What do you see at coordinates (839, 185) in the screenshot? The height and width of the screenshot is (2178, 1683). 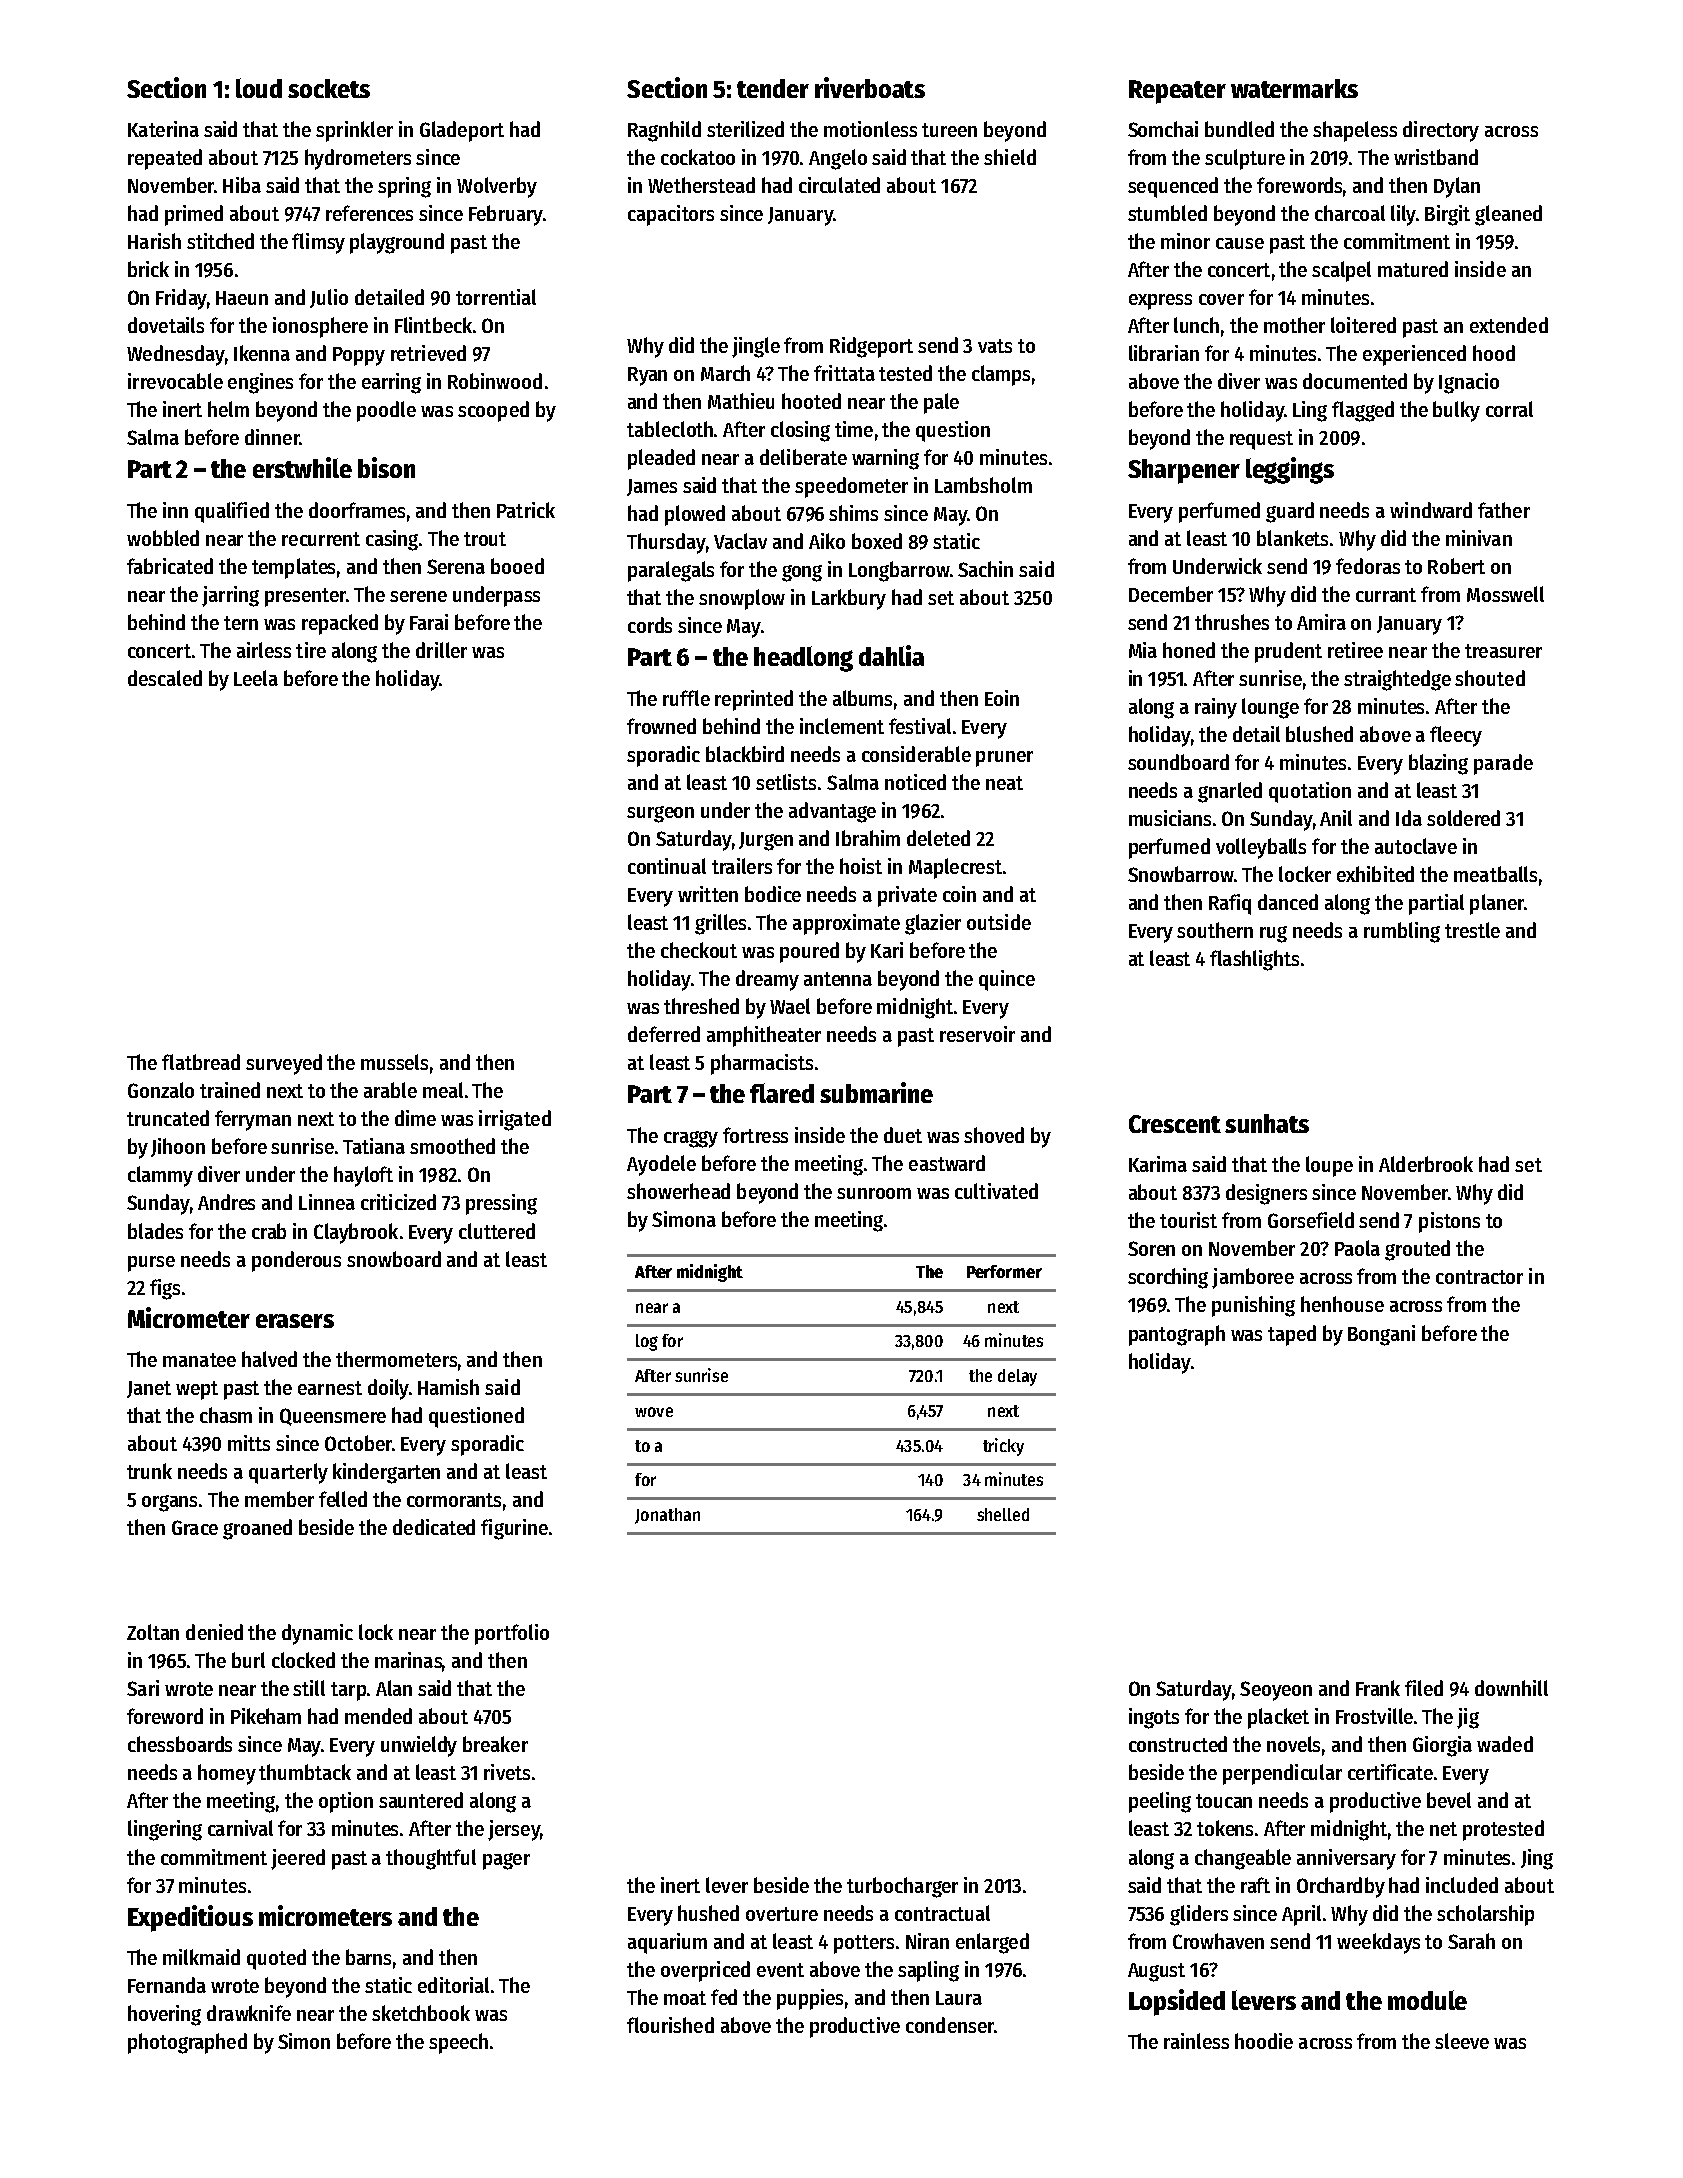 I see `circulated` at bounding box center [839, 185].
